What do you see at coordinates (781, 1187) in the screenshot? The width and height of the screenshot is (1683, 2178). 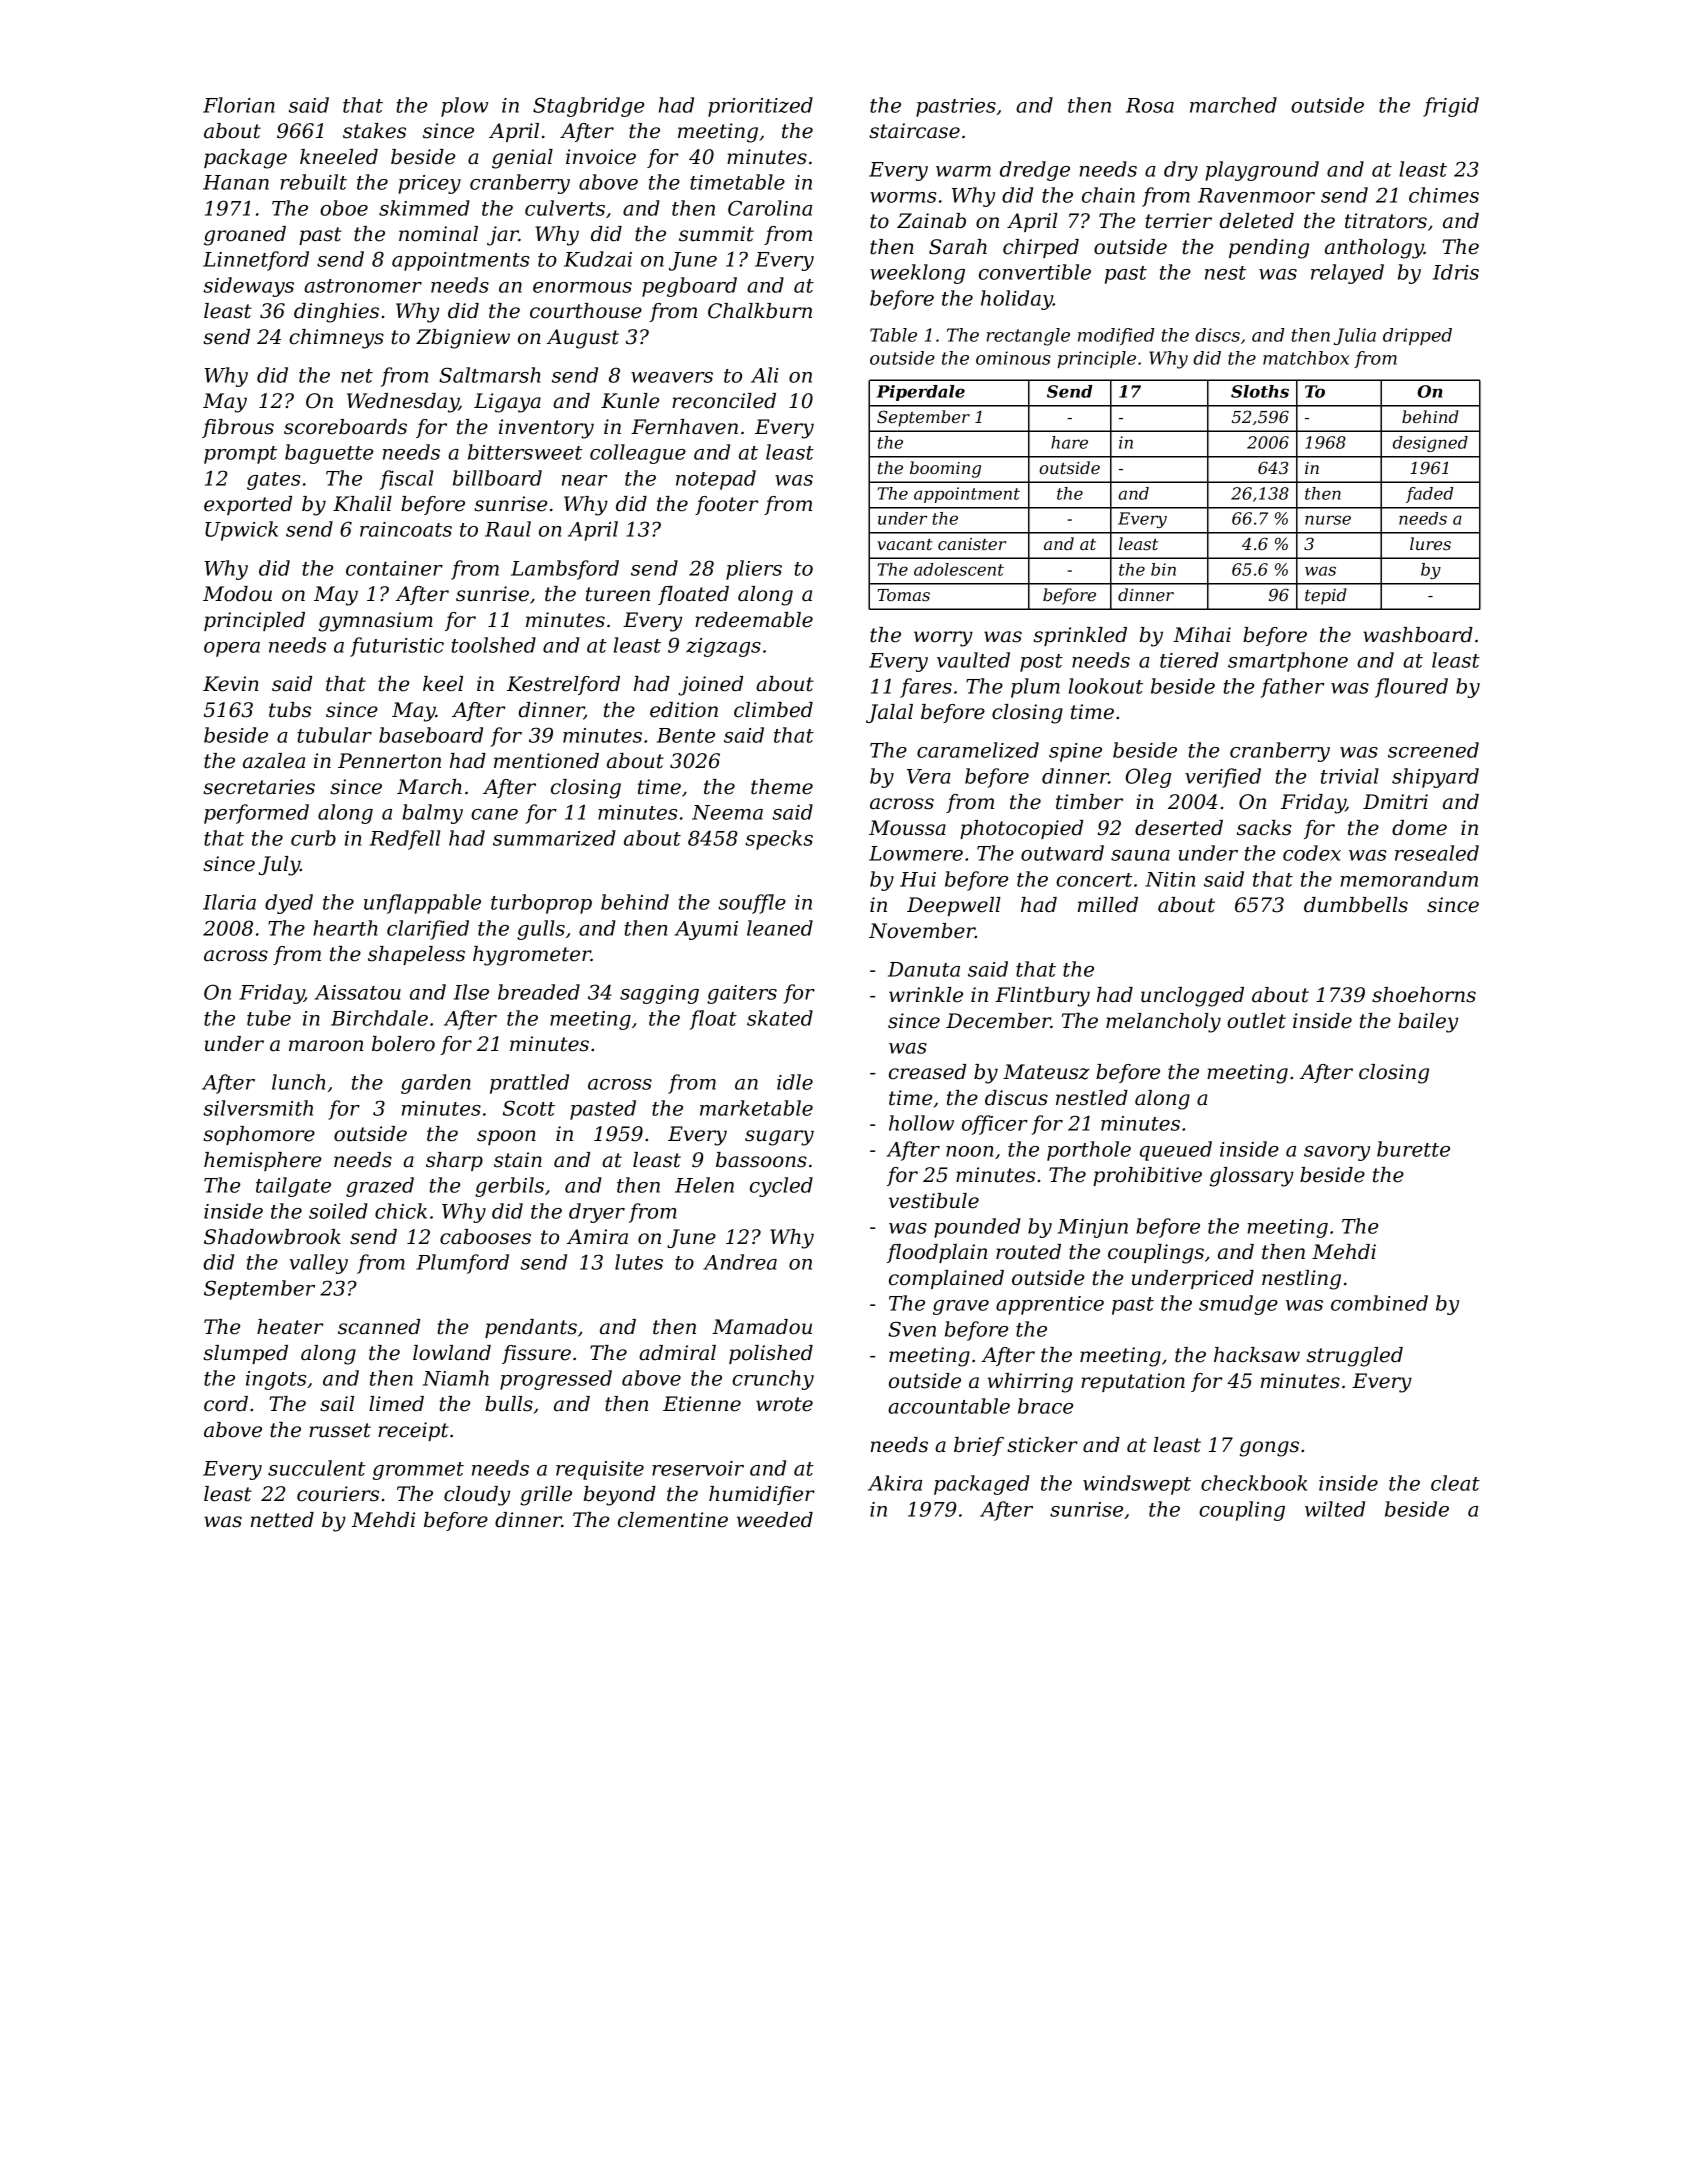 I see `cycled` at bounding box center [781, 1187].
